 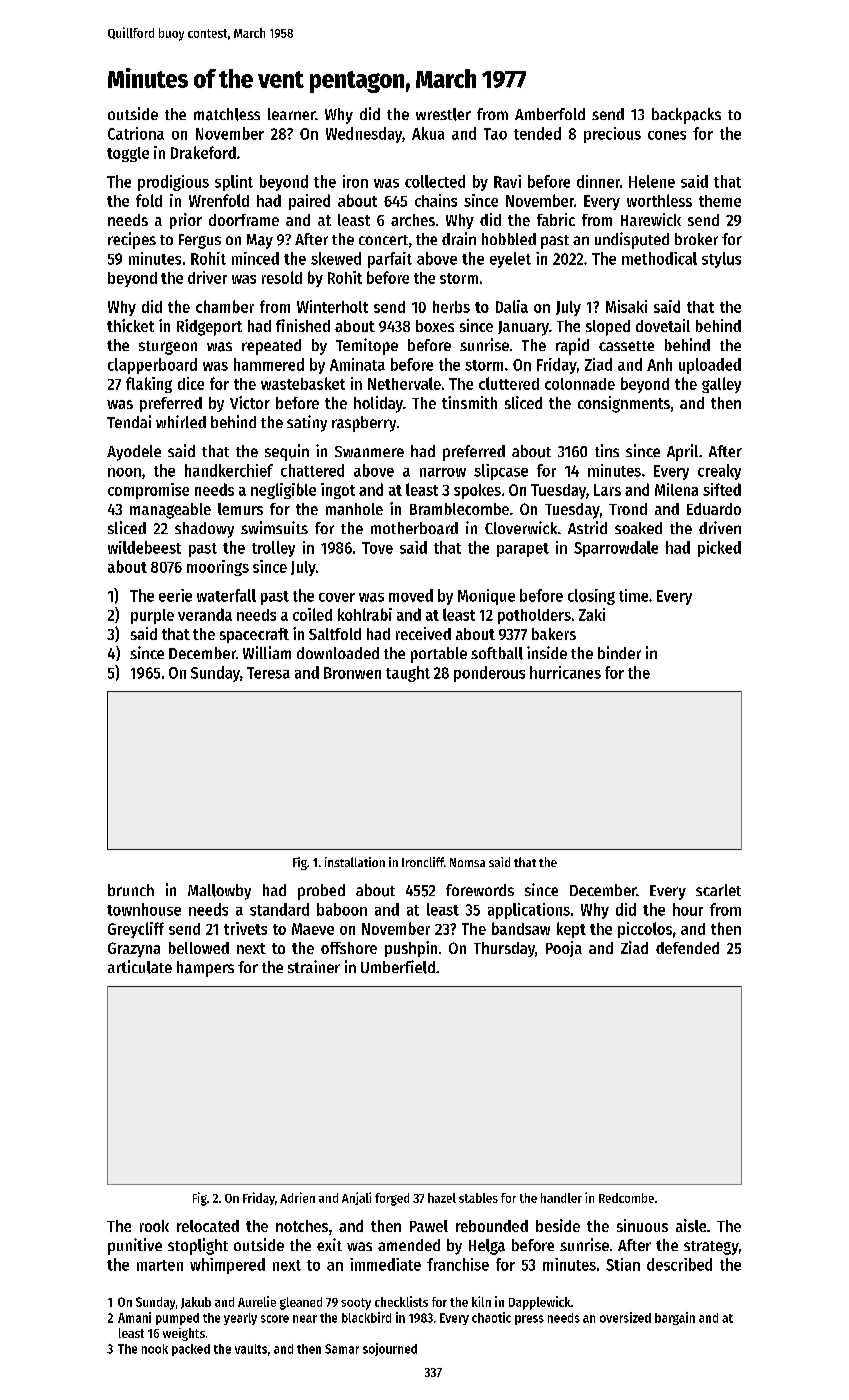 I want to click on eerie, so click(x=175, y=595).
